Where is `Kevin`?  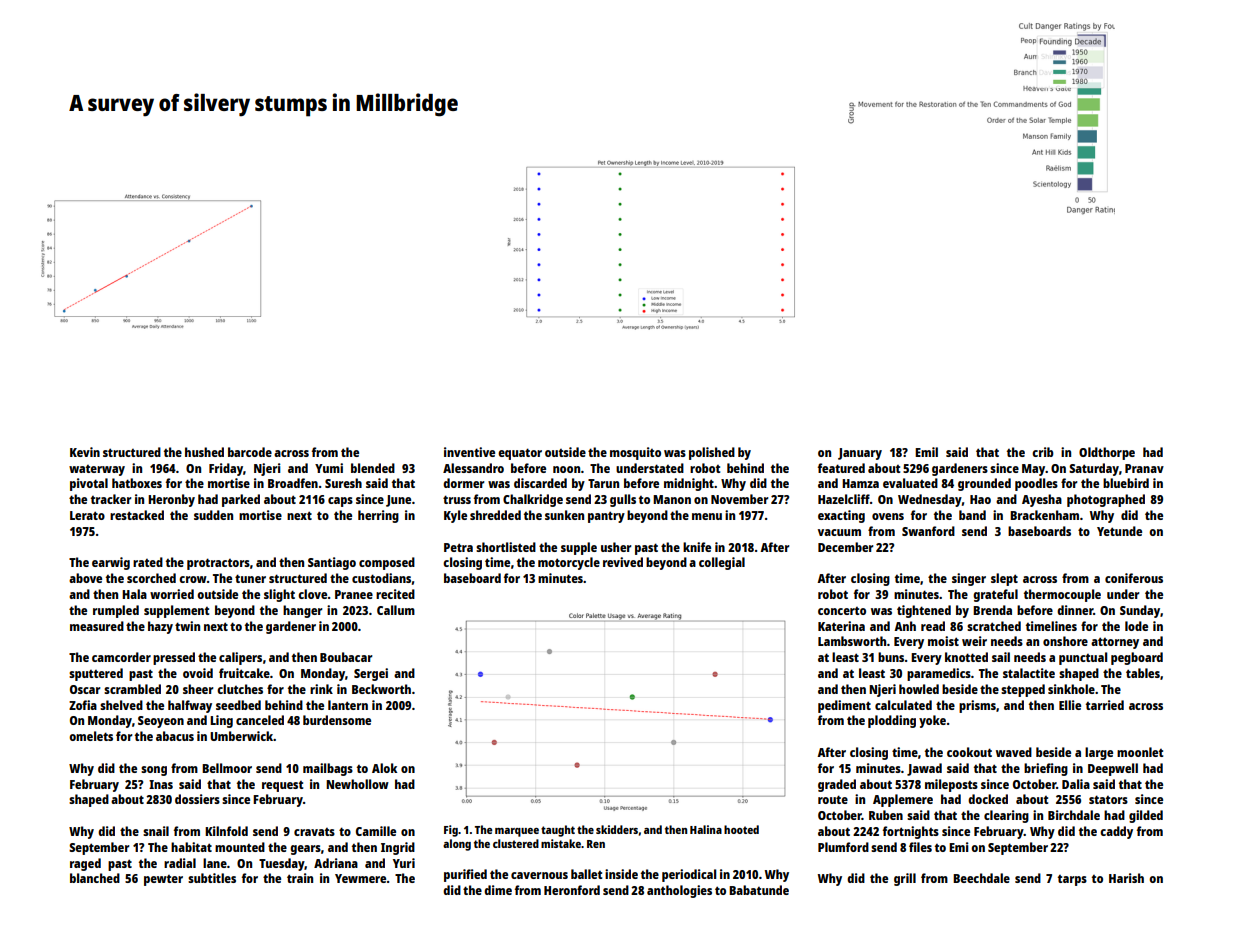
Kevin is located at coordinates (85, 452).
